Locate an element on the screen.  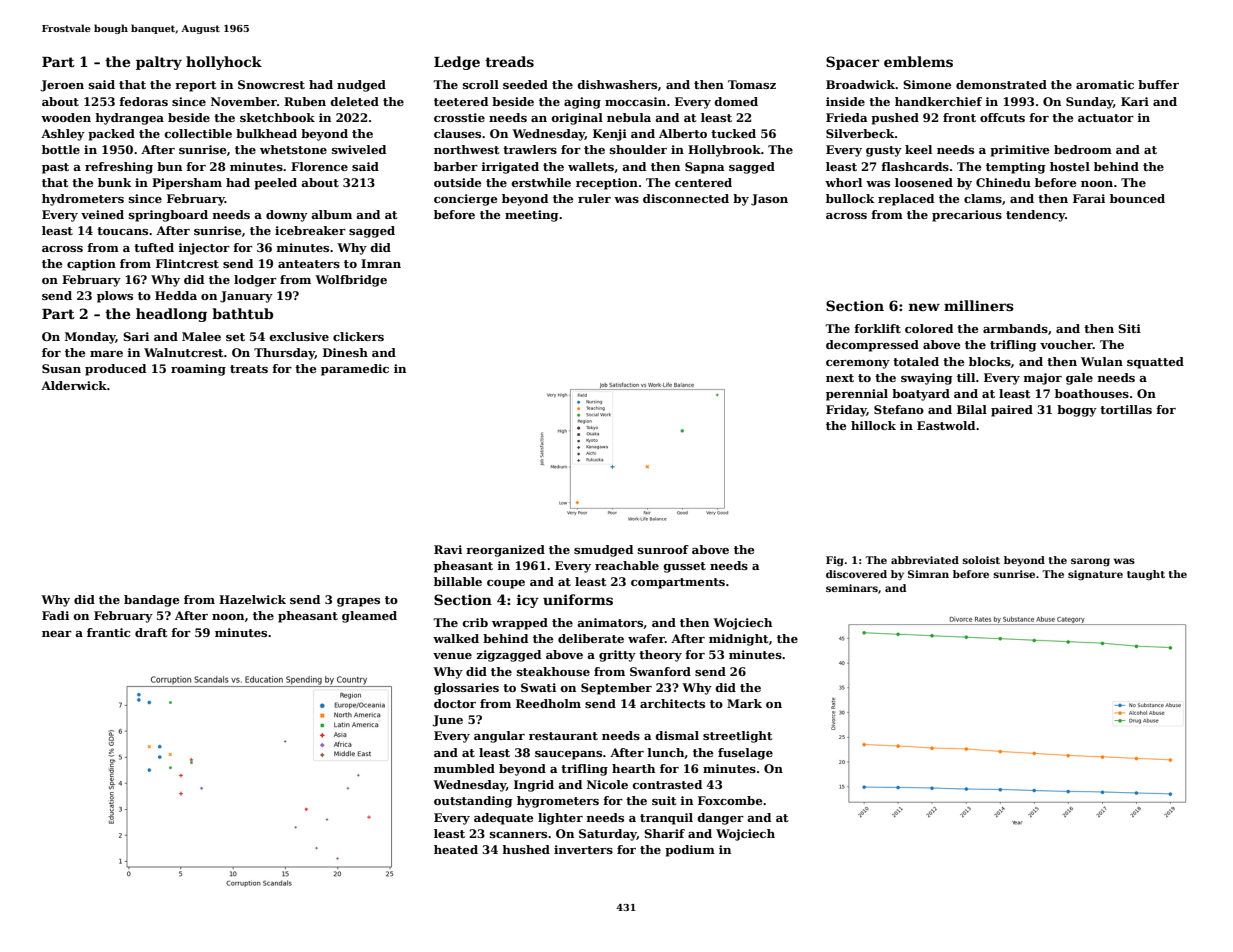
reorganized is located at coordinates (505, 551).
